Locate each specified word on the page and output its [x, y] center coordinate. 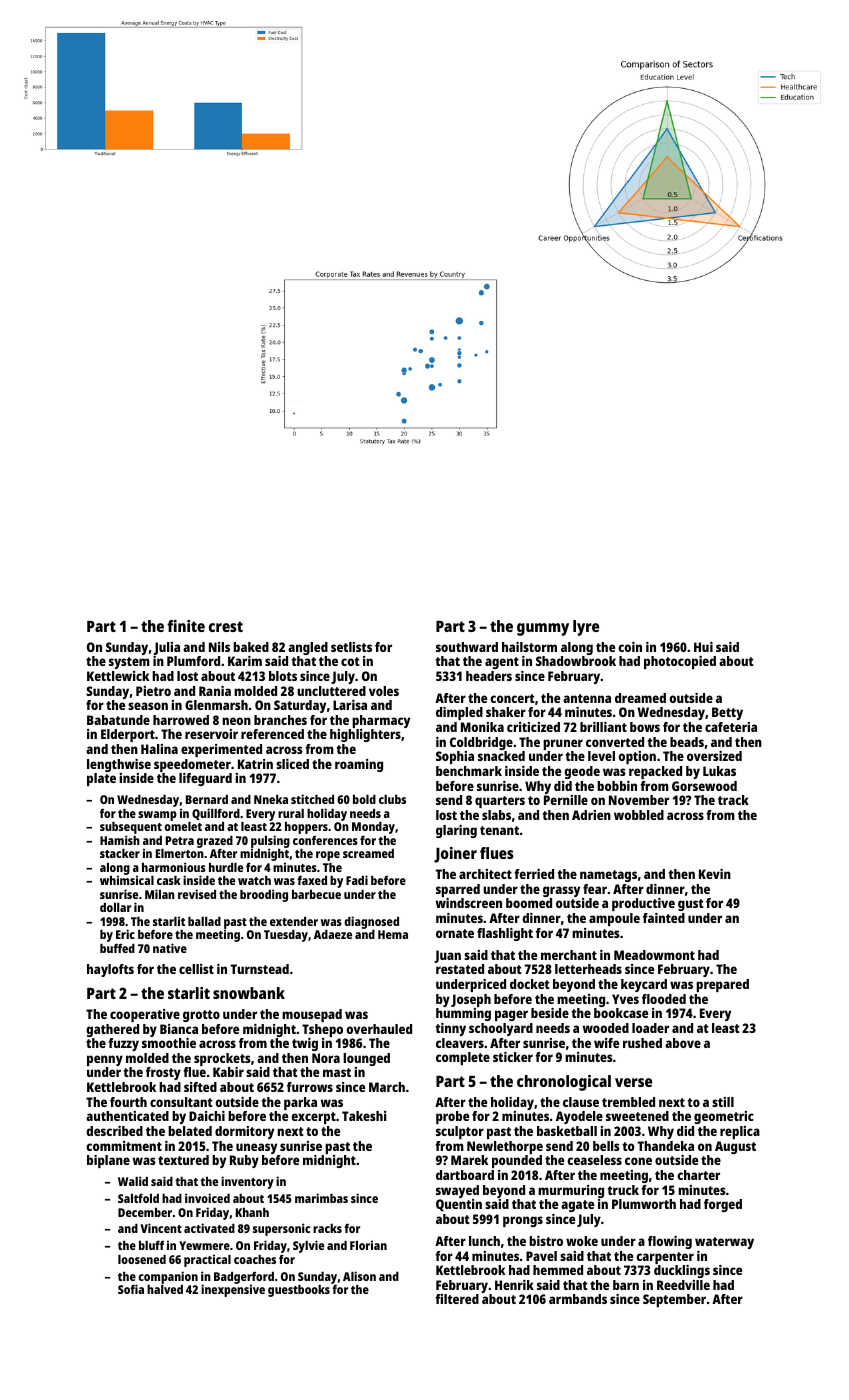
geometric [724, 1117]
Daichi [207, 1116]
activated [209, 1228]
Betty [727, 713]
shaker [506, 712]
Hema [393, 934]
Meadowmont [654, 955]
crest [226, 626]
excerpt [313, 1118]
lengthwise [119, 765]
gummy [543, 629]
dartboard [465, 1175]
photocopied [680, 662]
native [170, 948]
